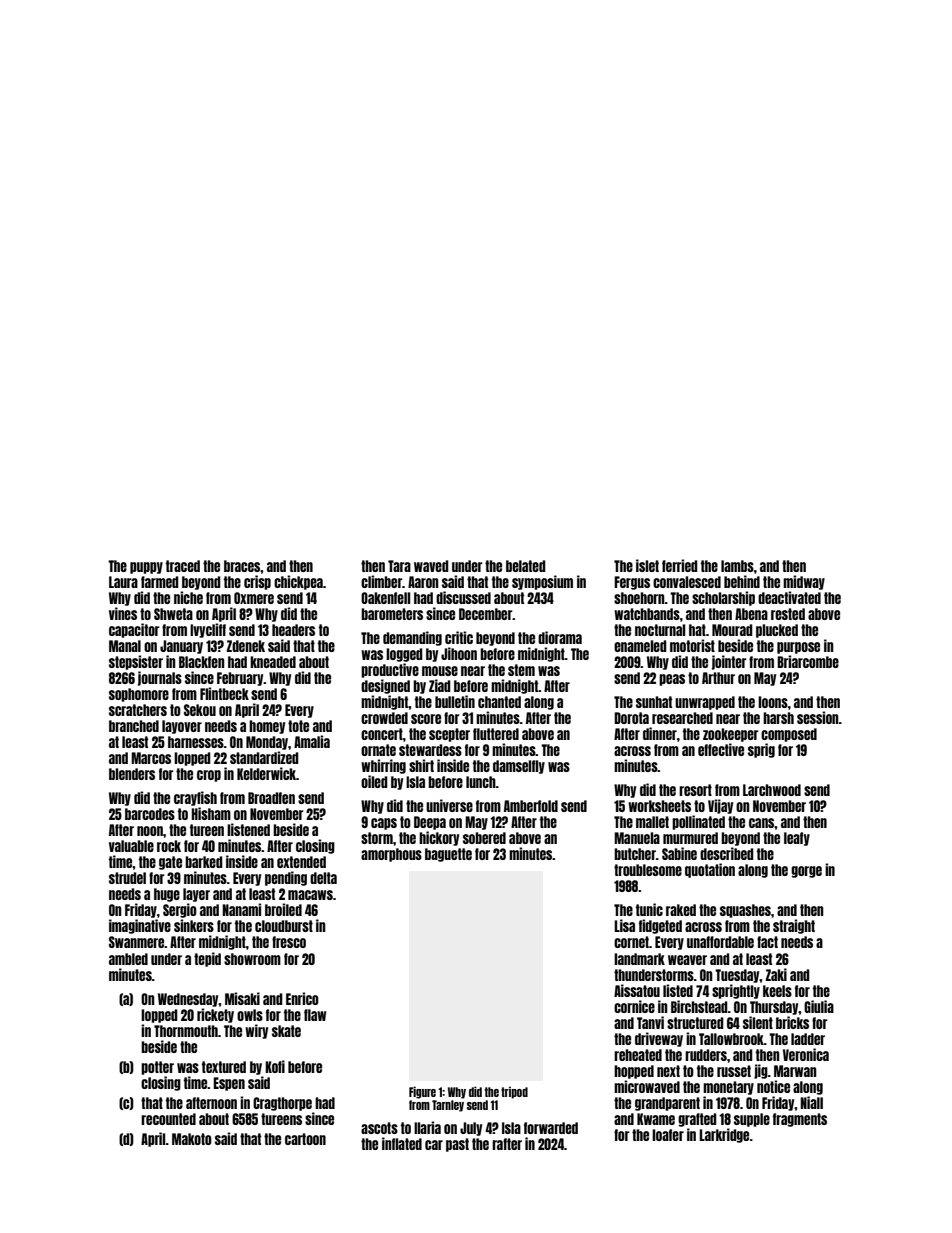  Describe the element at coordinates (271, 798) in the screenshot. I see `Broadfen` at that location.
